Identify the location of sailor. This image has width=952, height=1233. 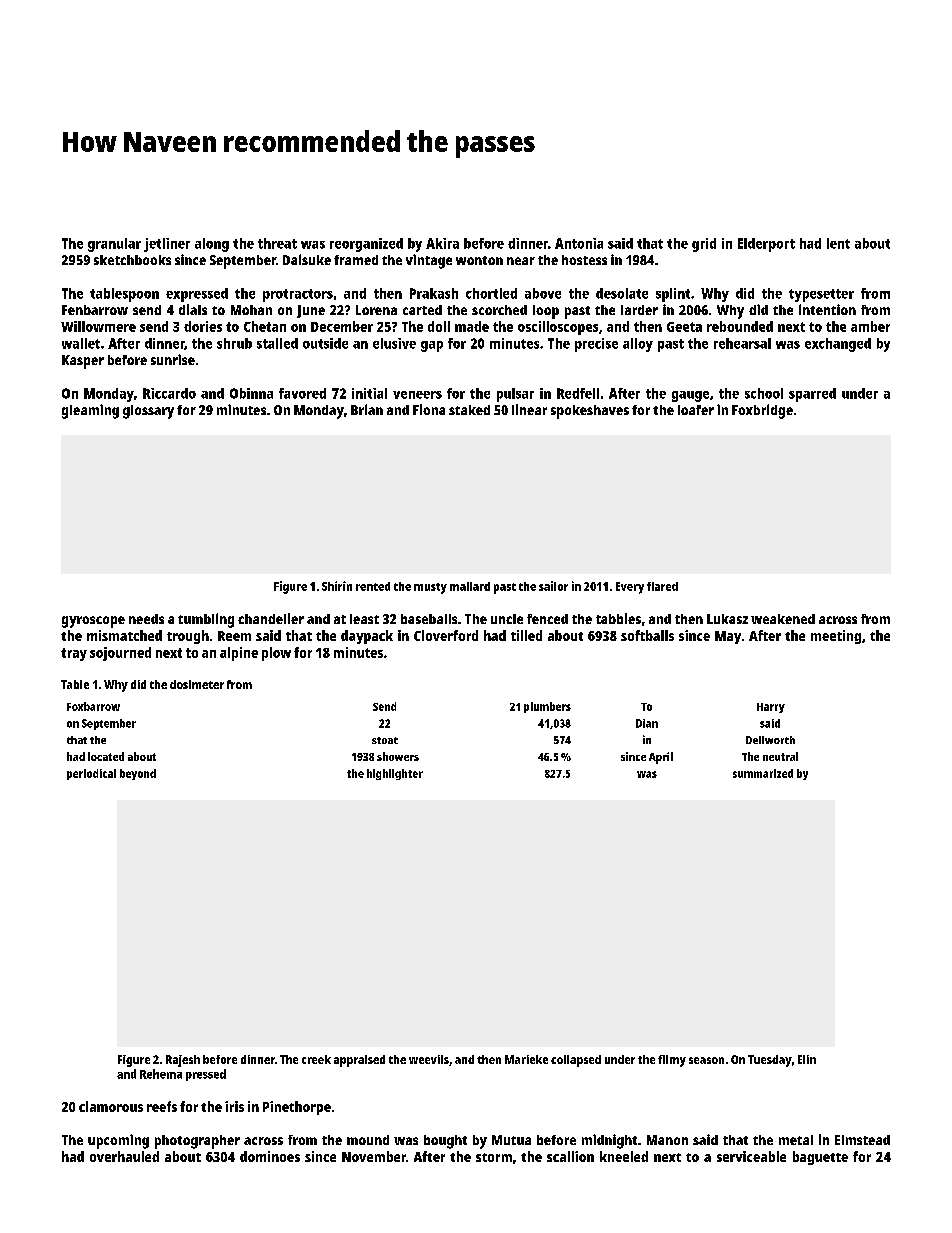
(553, 586).
